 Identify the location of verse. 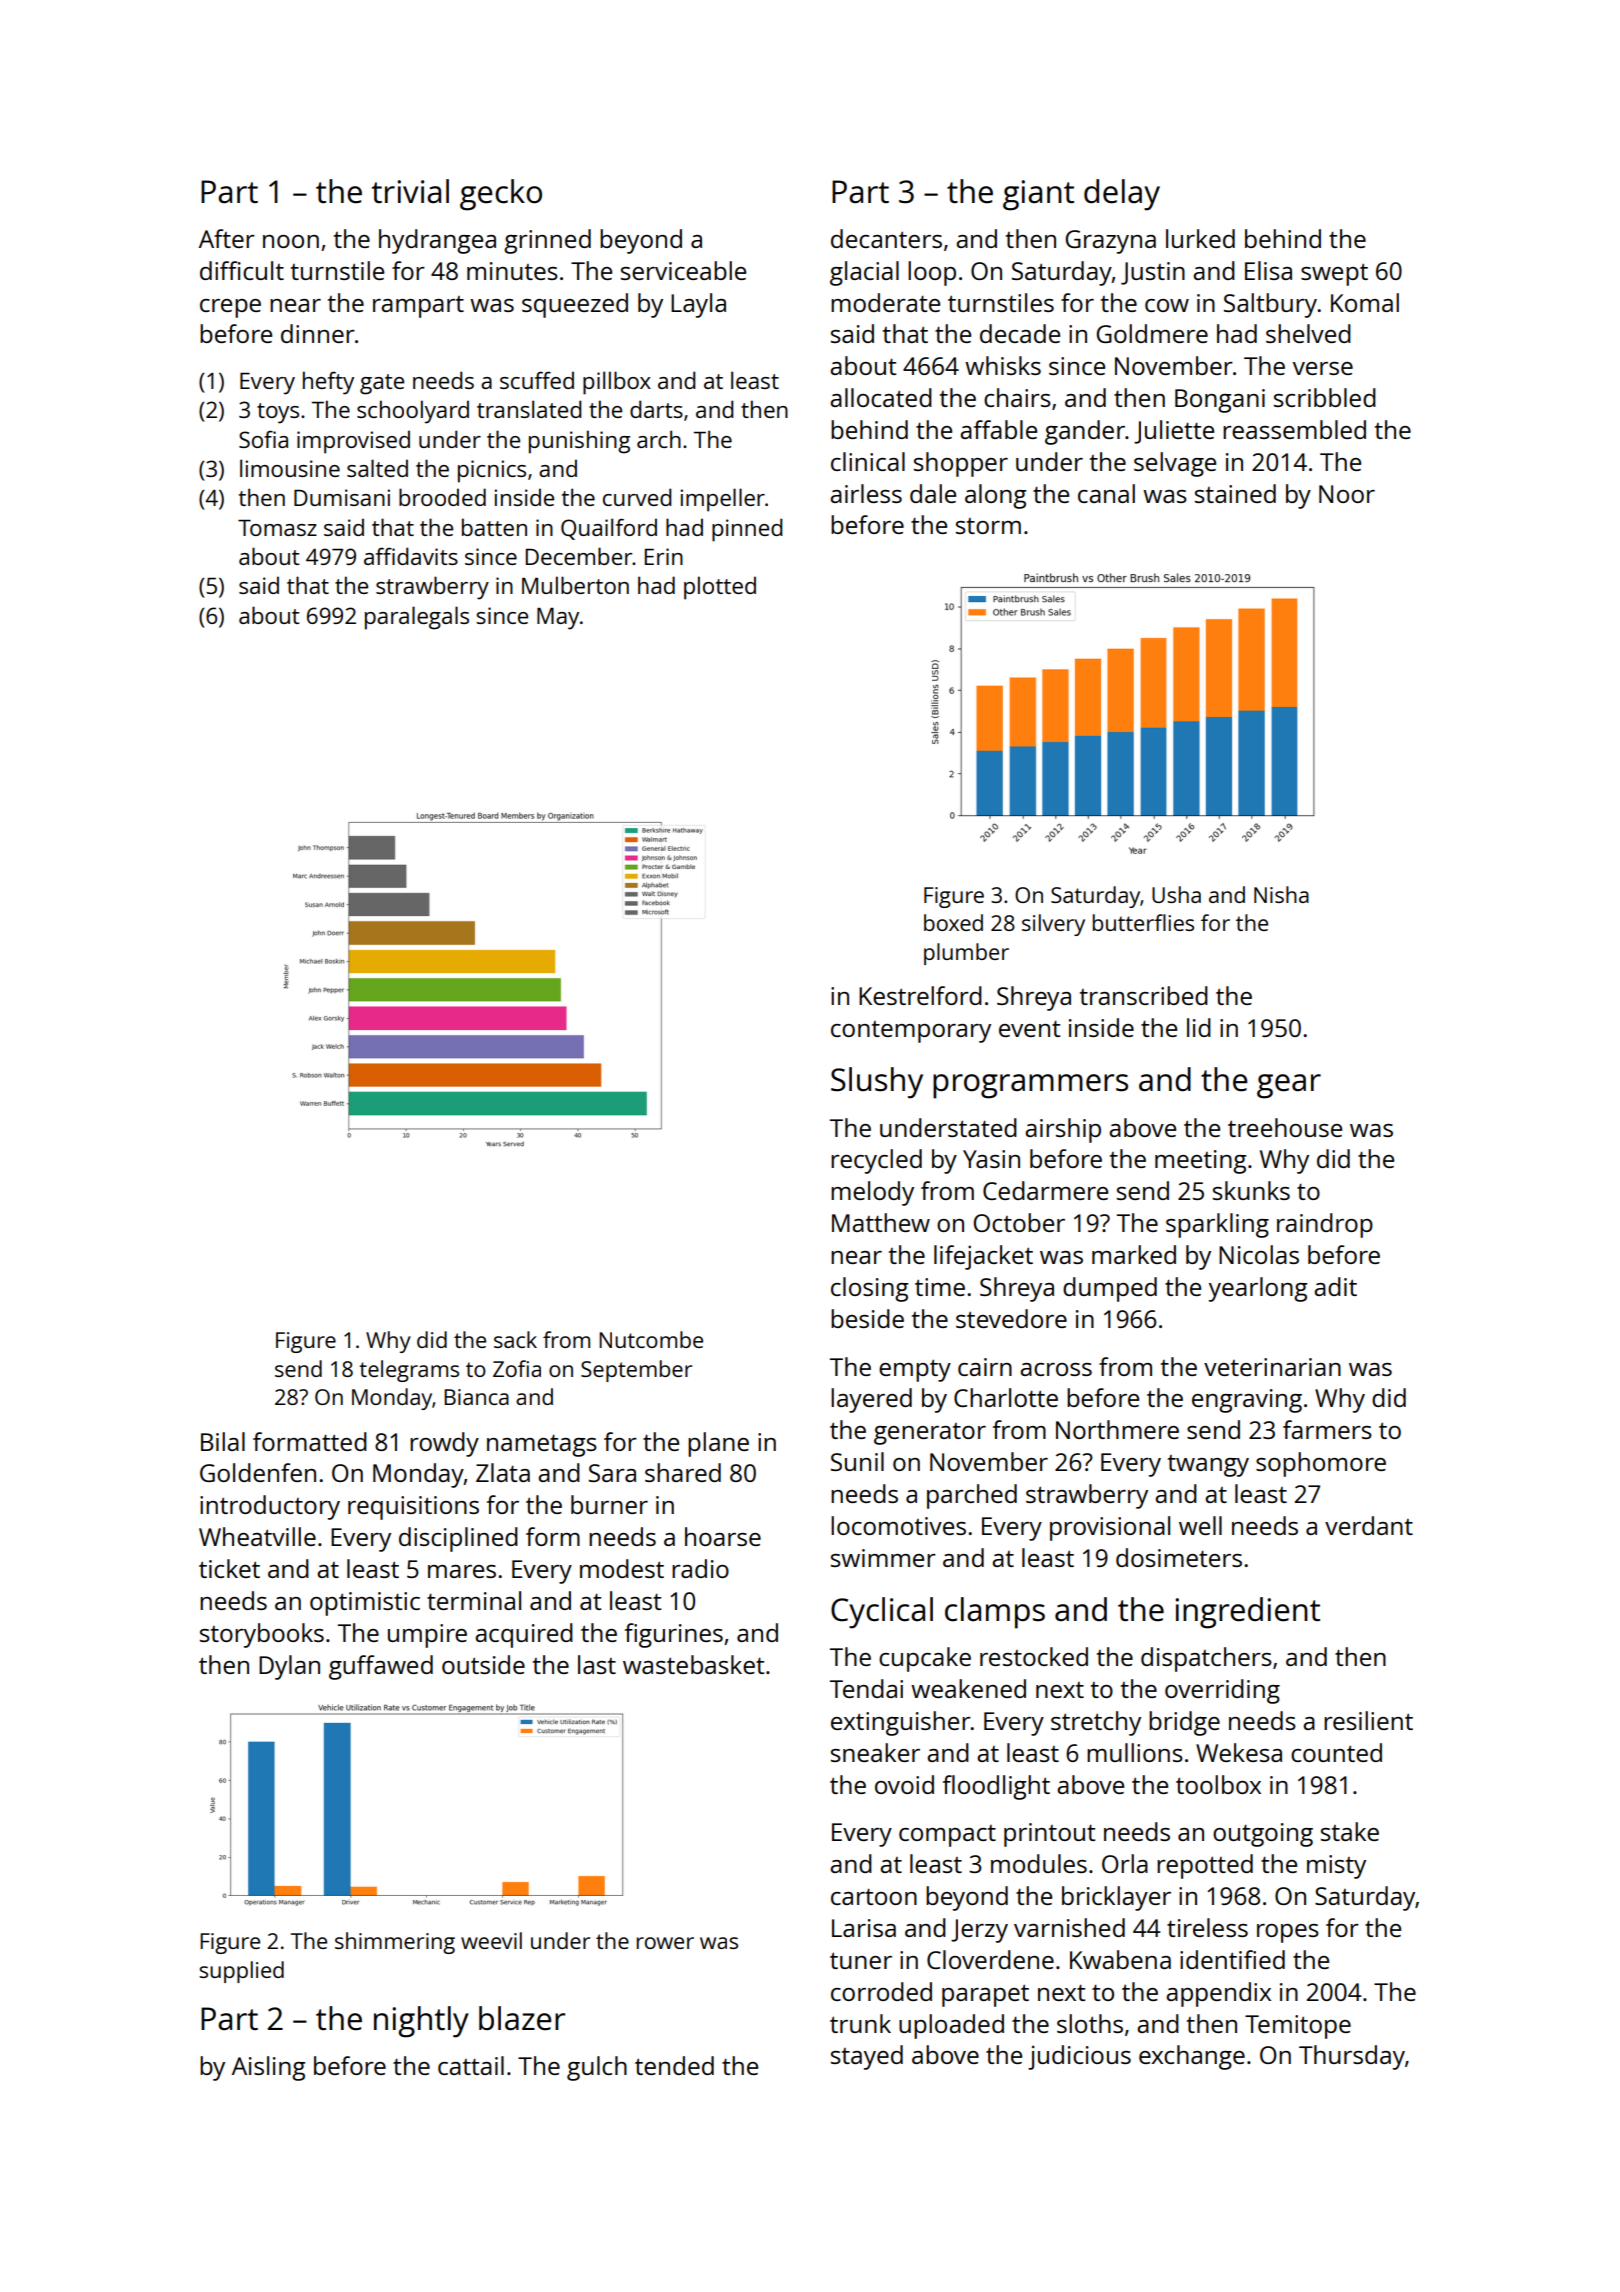
(1323, 368).
